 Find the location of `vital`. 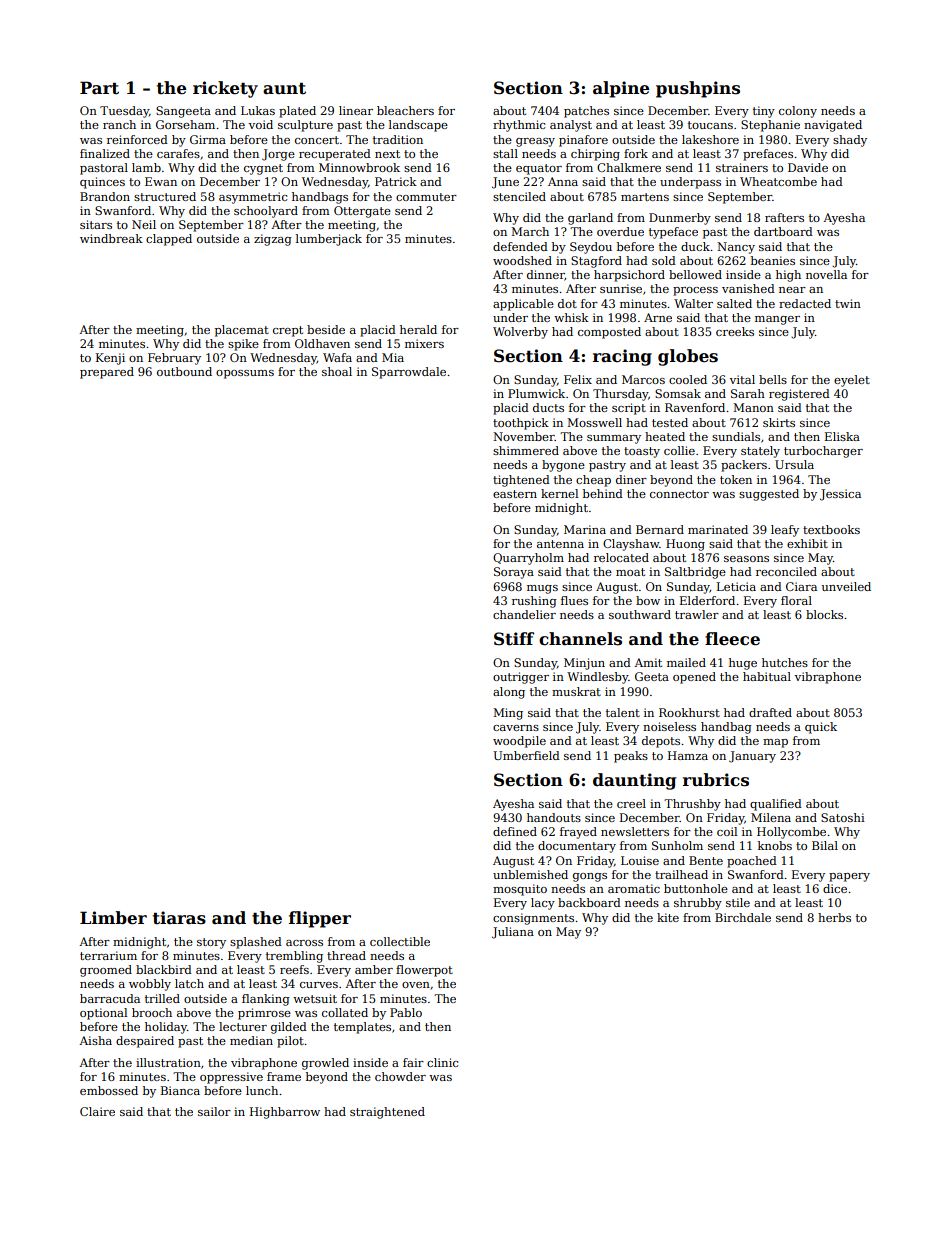

vital is located at coordinates (742, 379).
